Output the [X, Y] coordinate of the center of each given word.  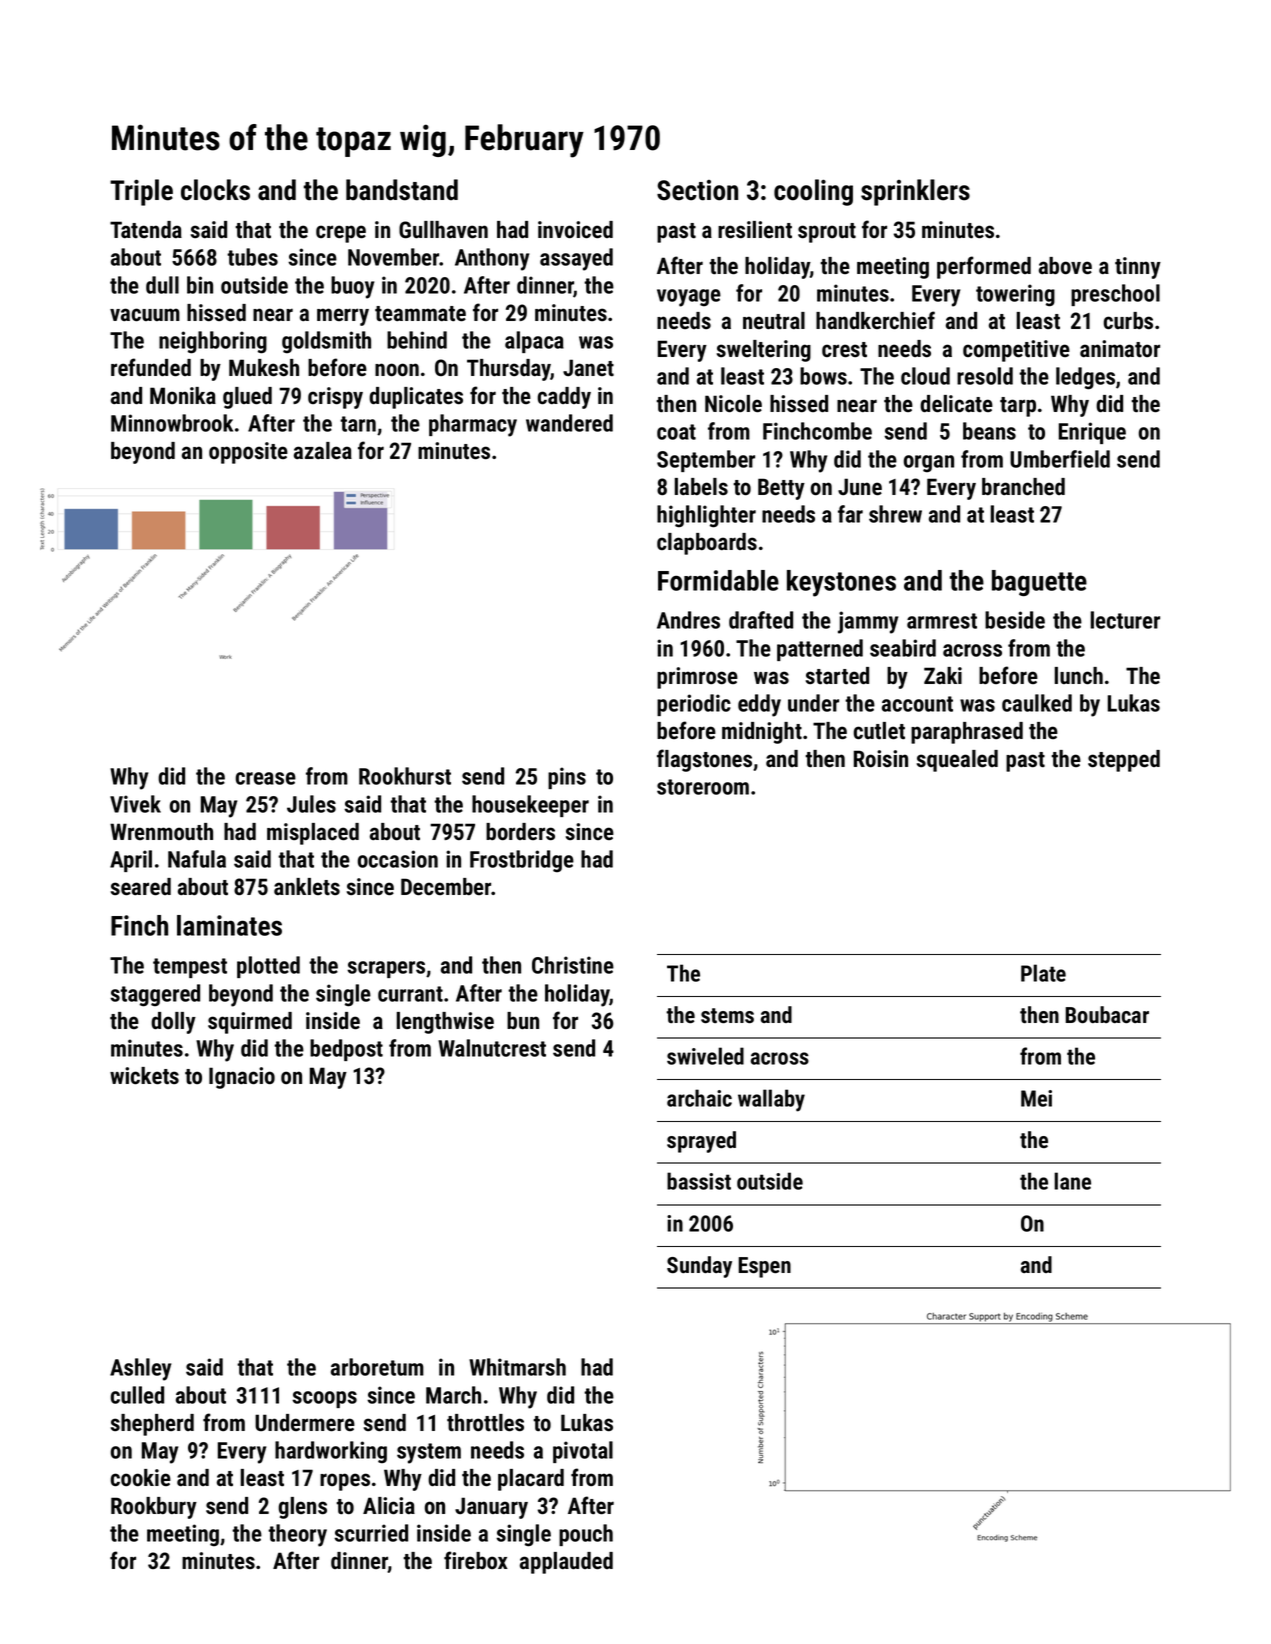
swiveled [705, 1056]
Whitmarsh [517, 1367]
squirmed [250, 1023]
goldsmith [326, 342]
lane [1072, 1181]
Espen [764, 1267]
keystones [841, 583]
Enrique [1092, 433]
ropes [345, 1482]
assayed [576, 259]
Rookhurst [405, 776]
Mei [1036, 1098]
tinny [1138, 268]
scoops [324, 1399]
